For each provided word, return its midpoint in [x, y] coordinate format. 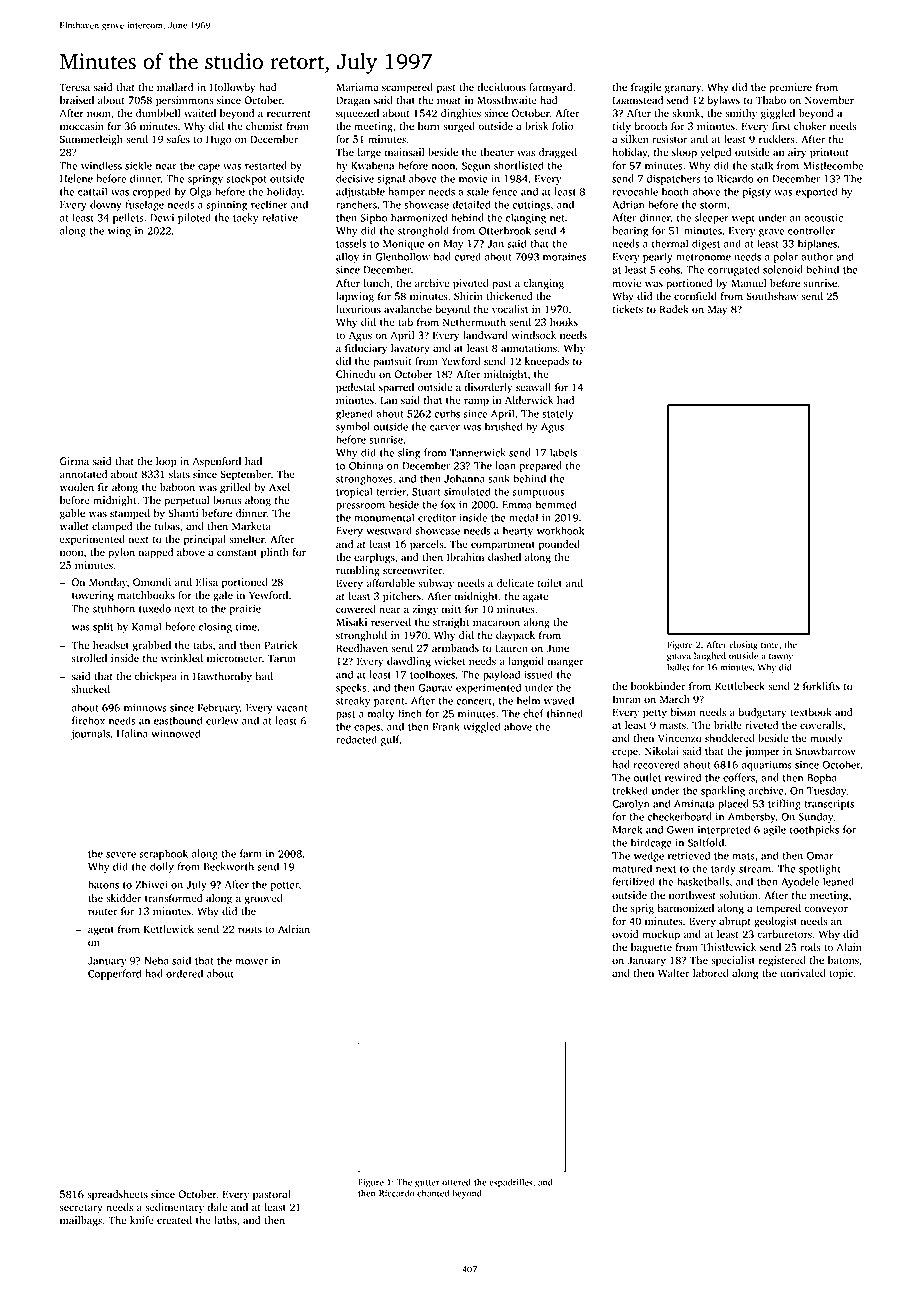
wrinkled [182, 658]
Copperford [115, 974]
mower [251, 962]
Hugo [219, 140]
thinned [565, 713]
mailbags [81, 1221]
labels [563, 452]
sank [499, 478]
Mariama [357, 87]
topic [841, 974]
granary [683, 89]
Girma [74, 461]
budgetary [762, 713]
